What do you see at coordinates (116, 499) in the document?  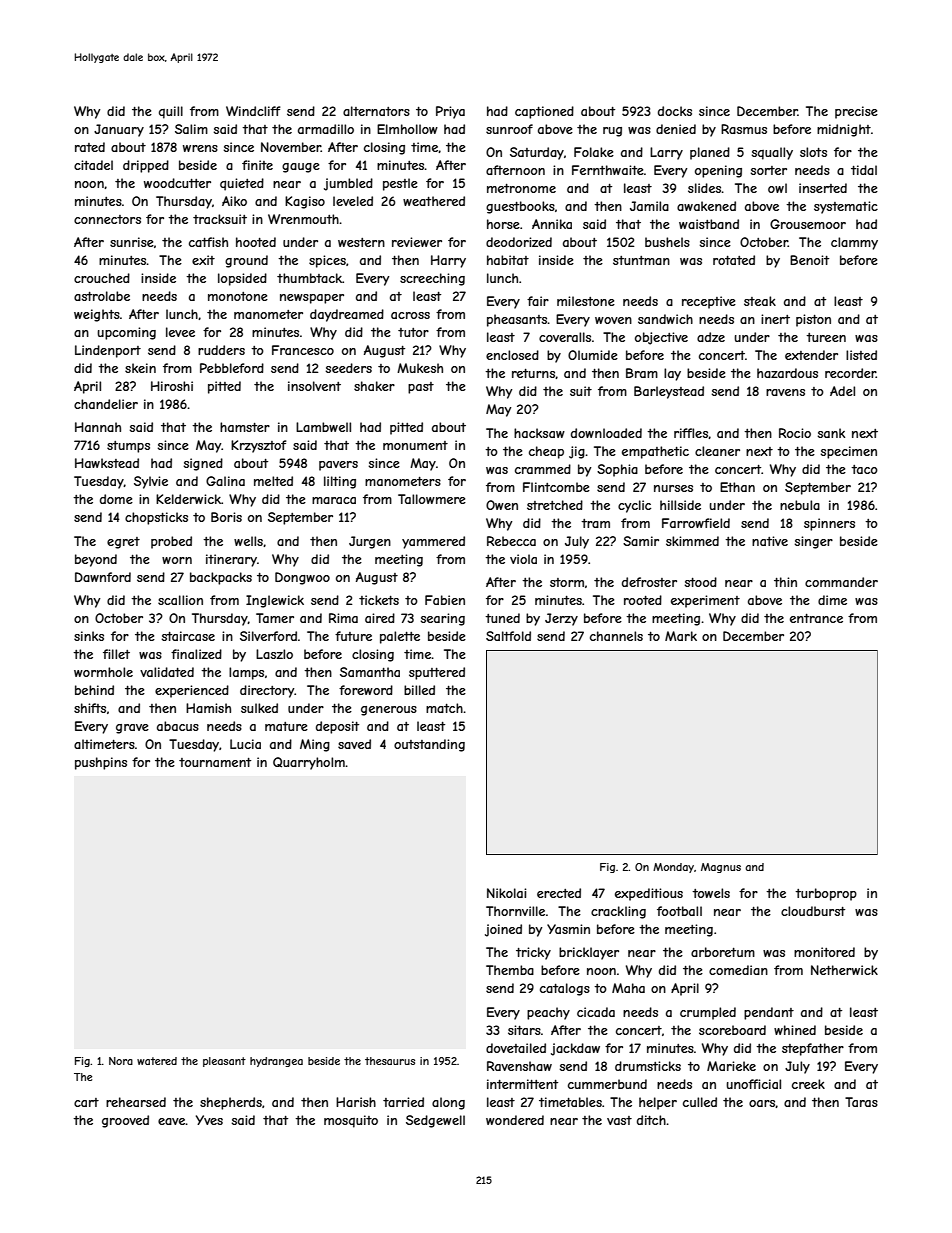 I see `dome` at bounding box center [116, 499].
